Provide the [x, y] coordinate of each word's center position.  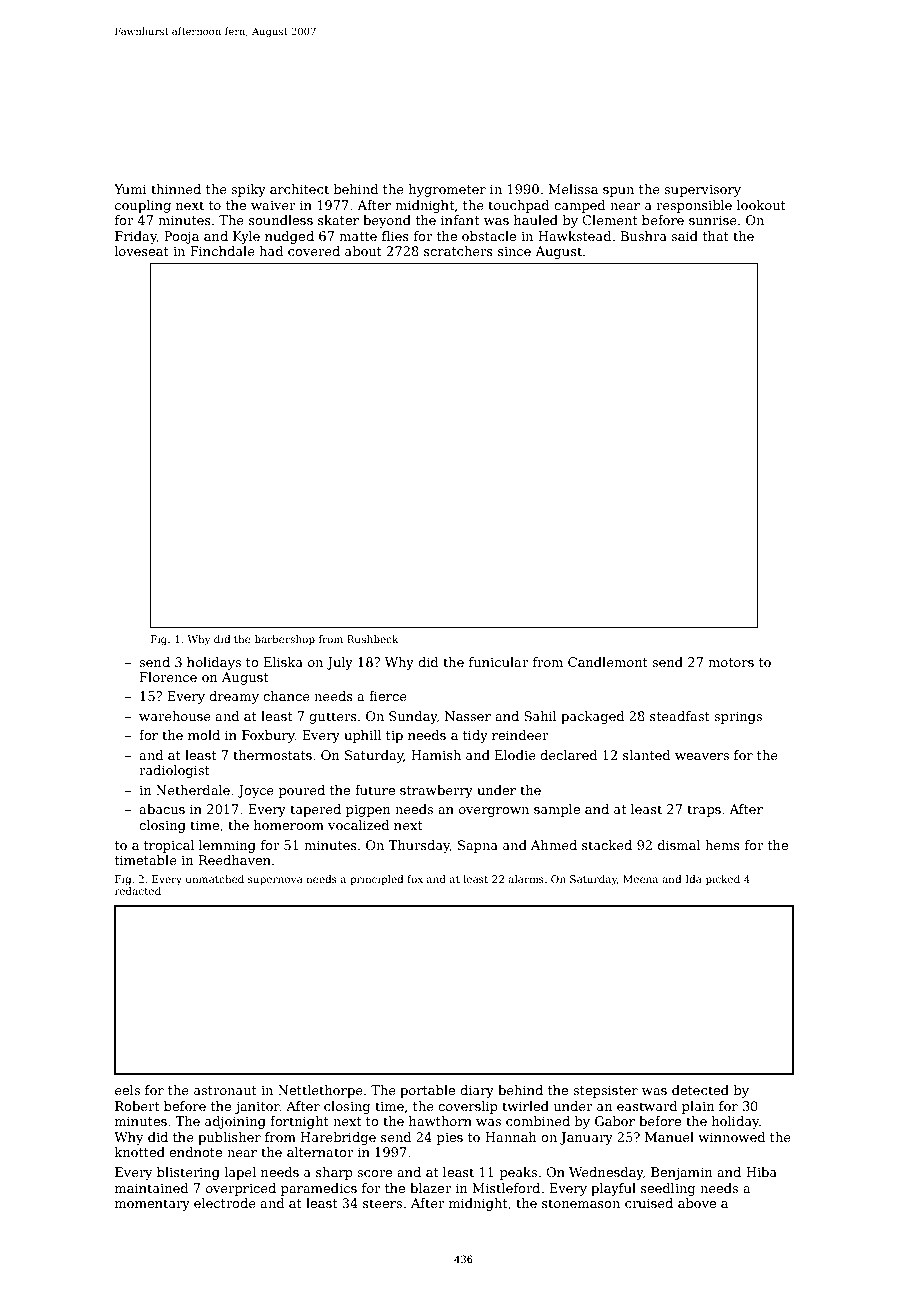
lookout [761, 205]
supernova [275, 881]
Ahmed [554, 845]
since [514, 251]
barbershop [285, 640]
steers [382, 1203]
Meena [640, 879]
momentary [152, 1205]
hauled [536, 220]
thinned [176, 189]
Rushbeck [372, 639]
